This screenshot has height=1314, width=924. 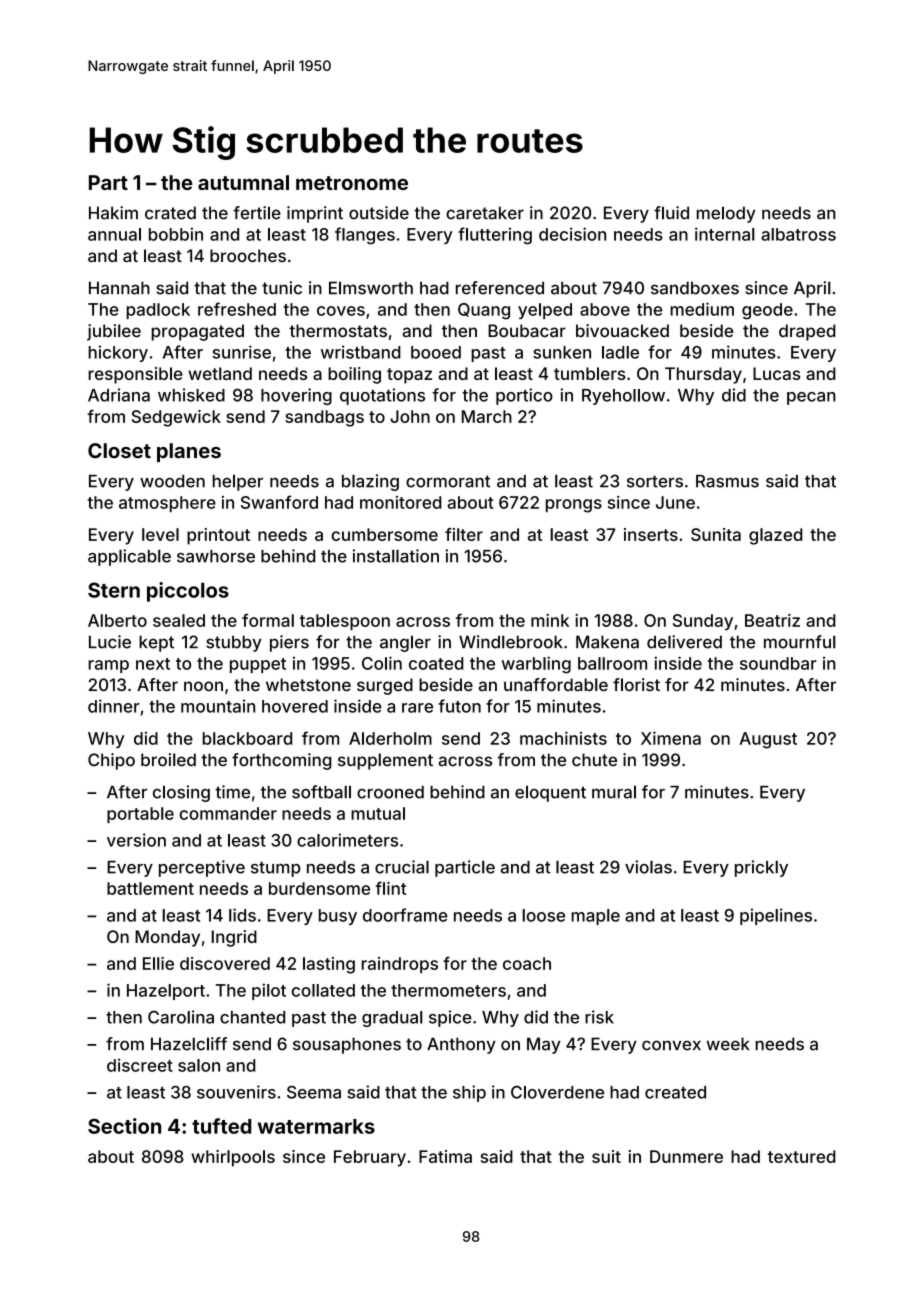 What do you see at coordinates (778, 663) in the screenshot?
I see `soundbar` at bounding box center [778, 663].
